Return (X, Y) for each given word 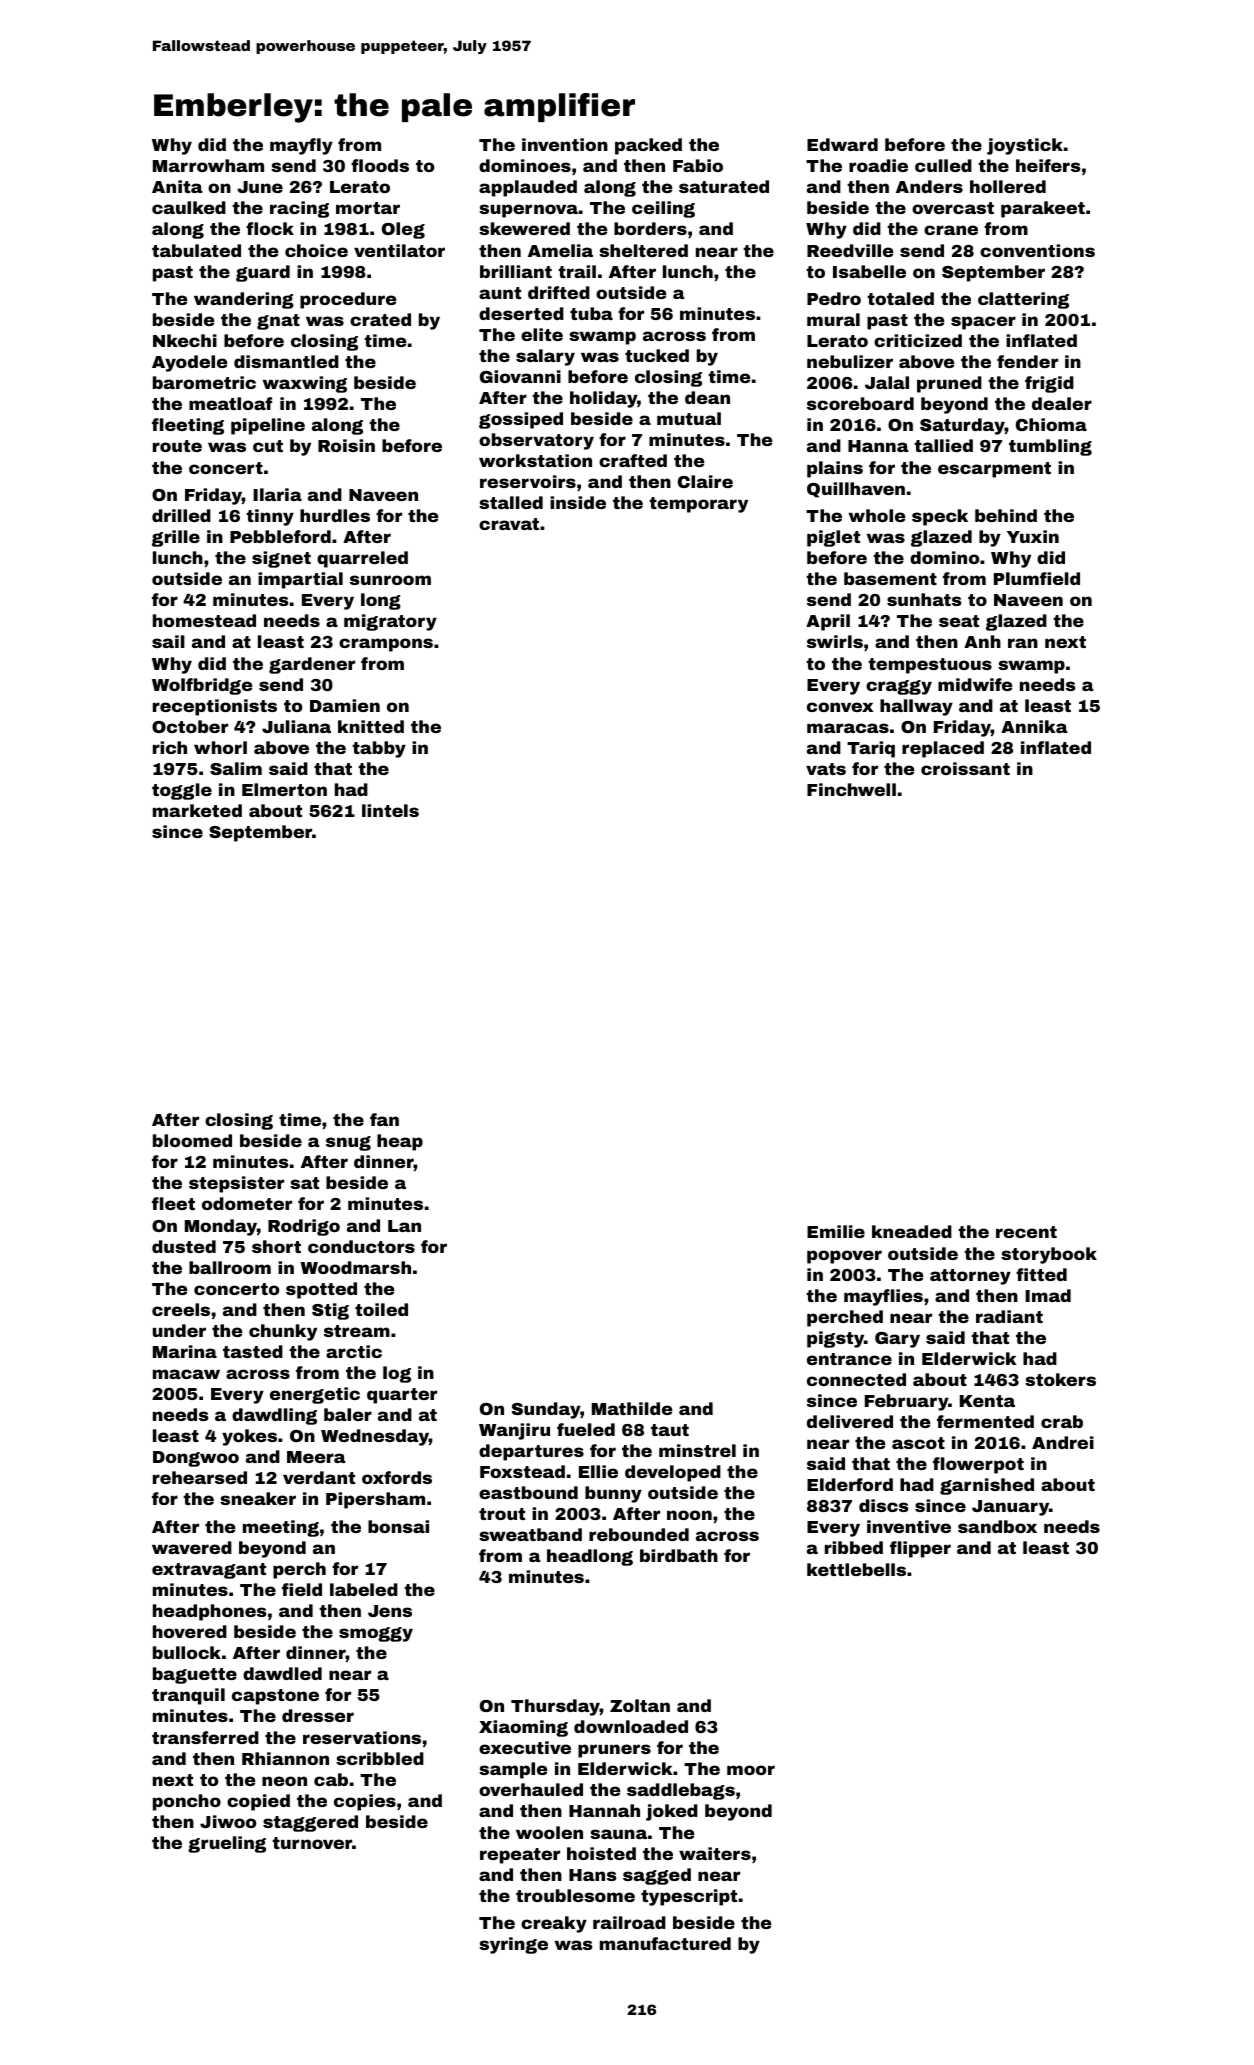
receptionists (215, 707)
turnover (312, 1843)
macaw (186, 1374)
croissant (965, 768)
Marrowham (208, 165)
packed (648, 146)
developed (673, 1473)
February (906, 1402)
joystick (1025, 146)
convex (840, 707)
